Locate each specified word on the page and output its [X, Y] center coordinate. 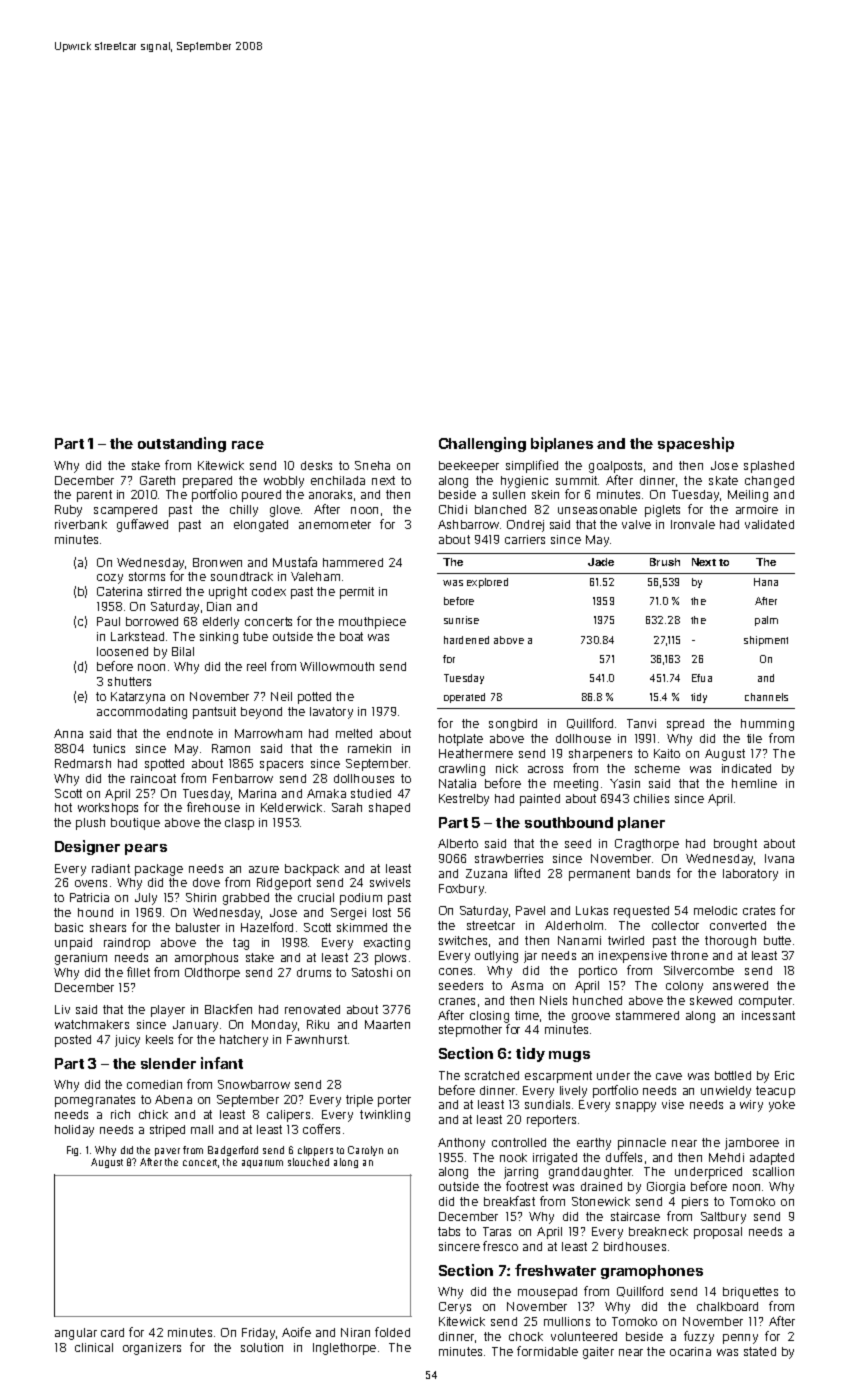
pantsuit [214, 713]
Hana [766, 582]
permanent [599, 875]
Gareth [157, 480]
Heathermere [476, 753]
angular [76, 1334]
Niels [553, 1000]
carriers [525, 539]
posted [73, 1041]
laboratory [750, 875]
